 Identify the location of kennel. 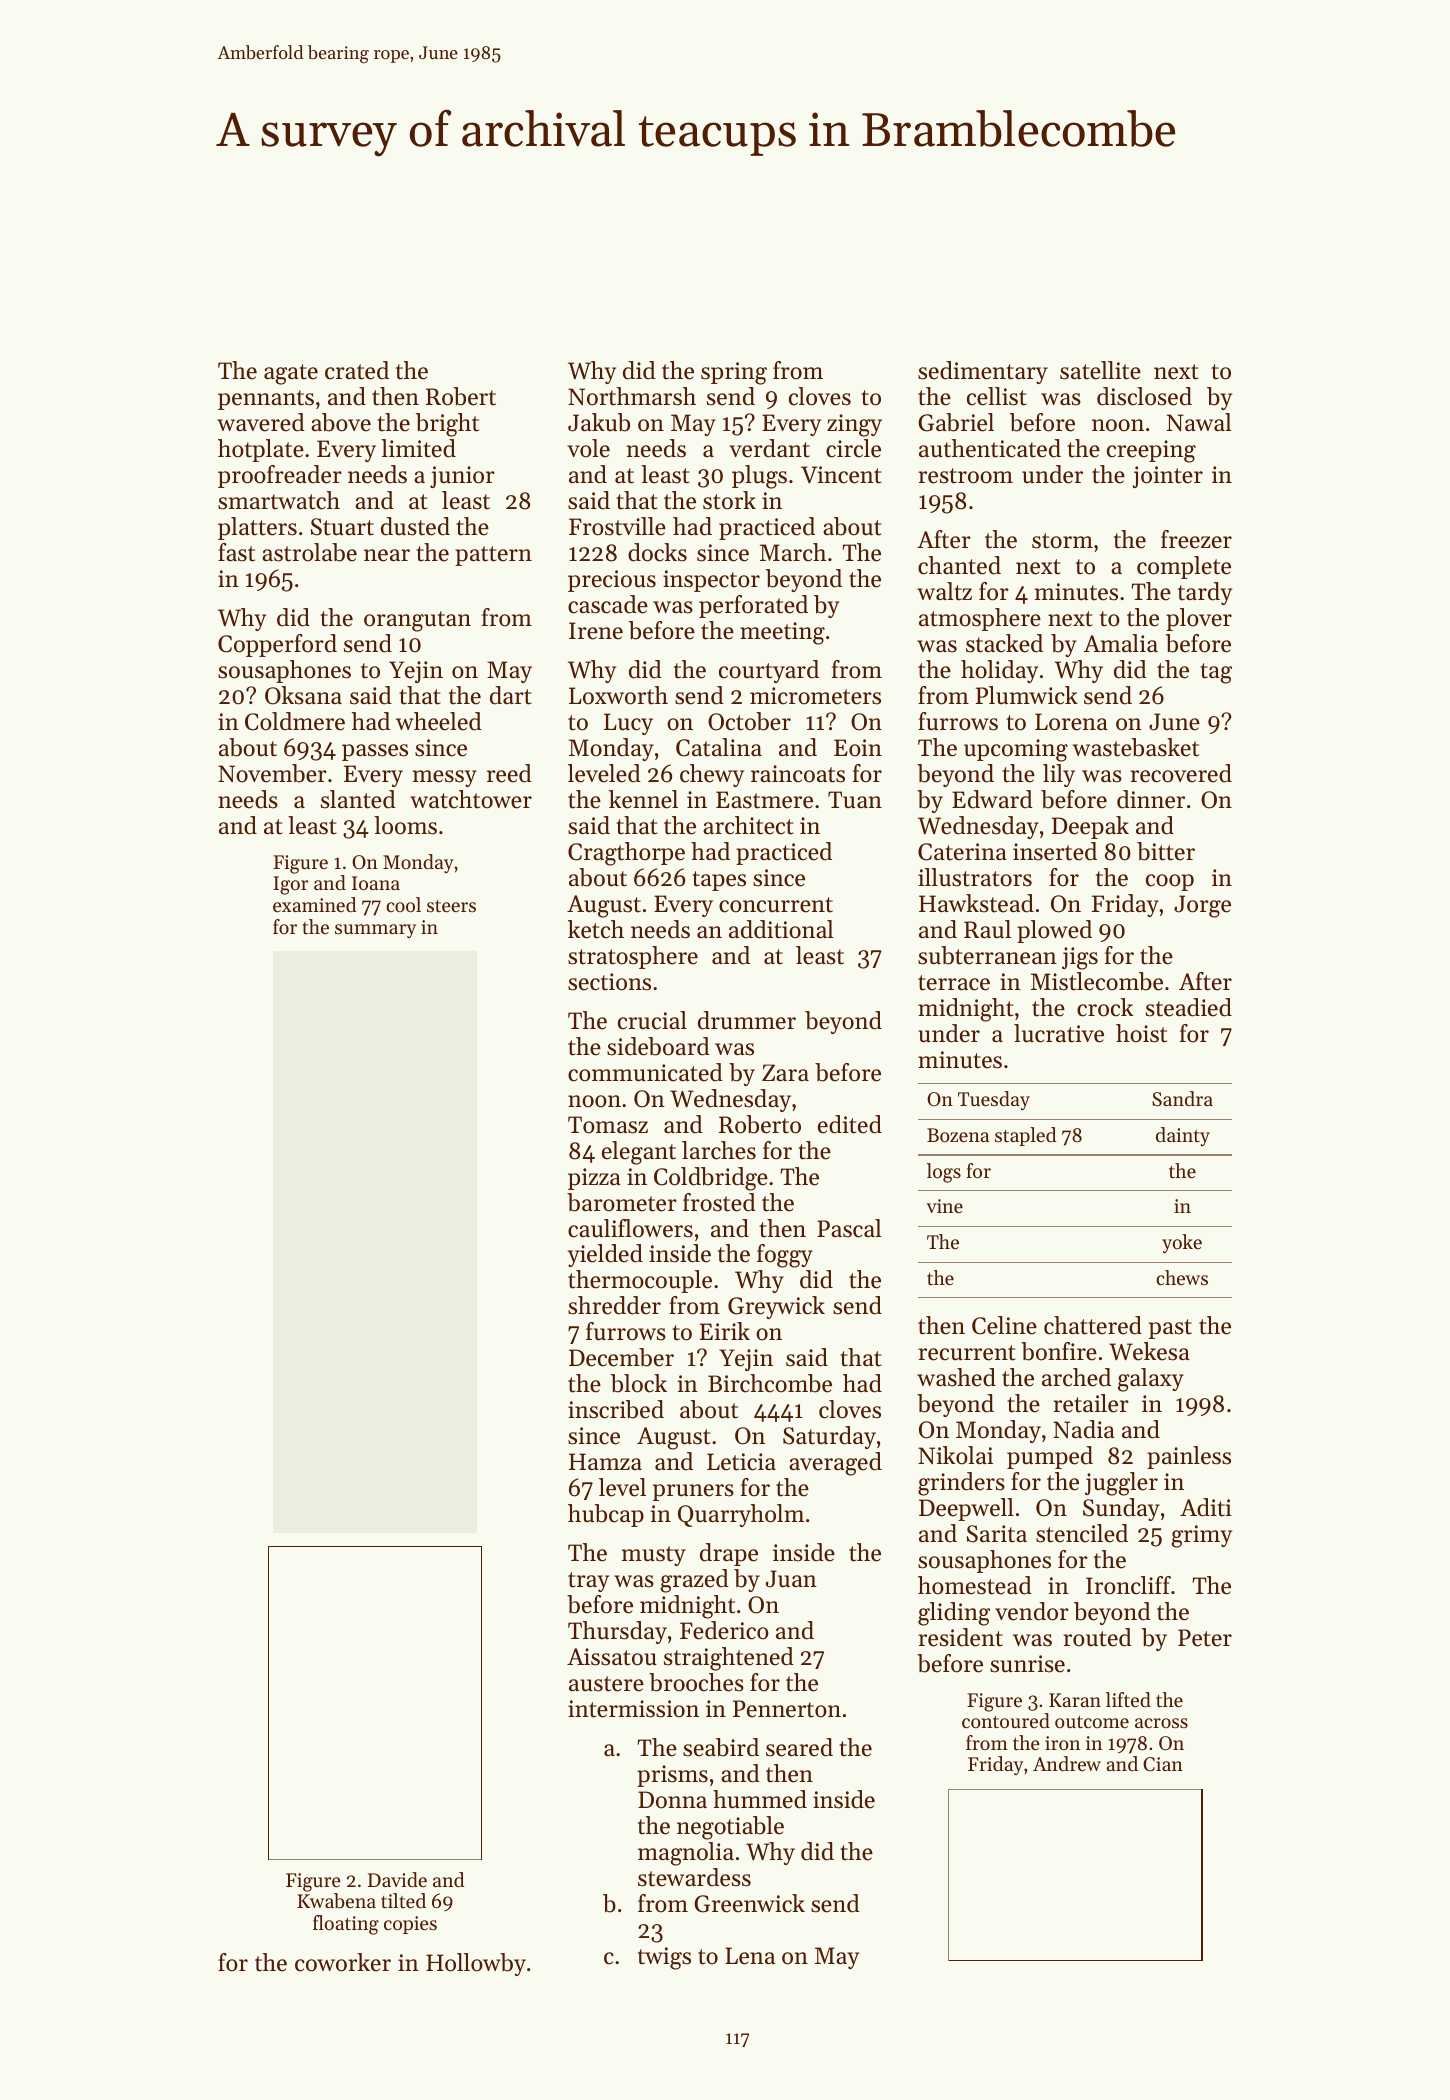
(643, 799).
